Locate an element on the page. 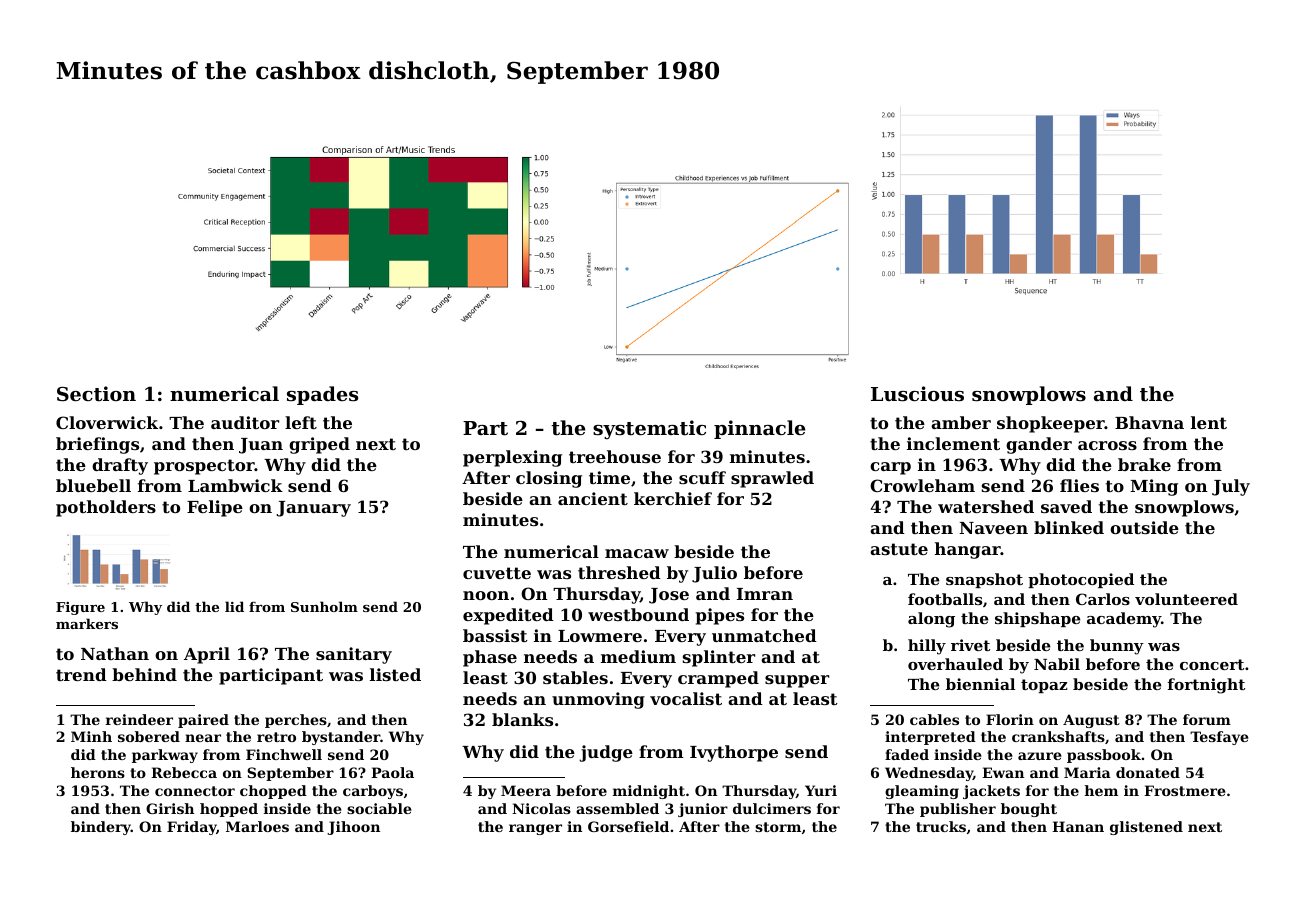 This image has width=1308, height=924. spades is located at coordinates (322, 395).
